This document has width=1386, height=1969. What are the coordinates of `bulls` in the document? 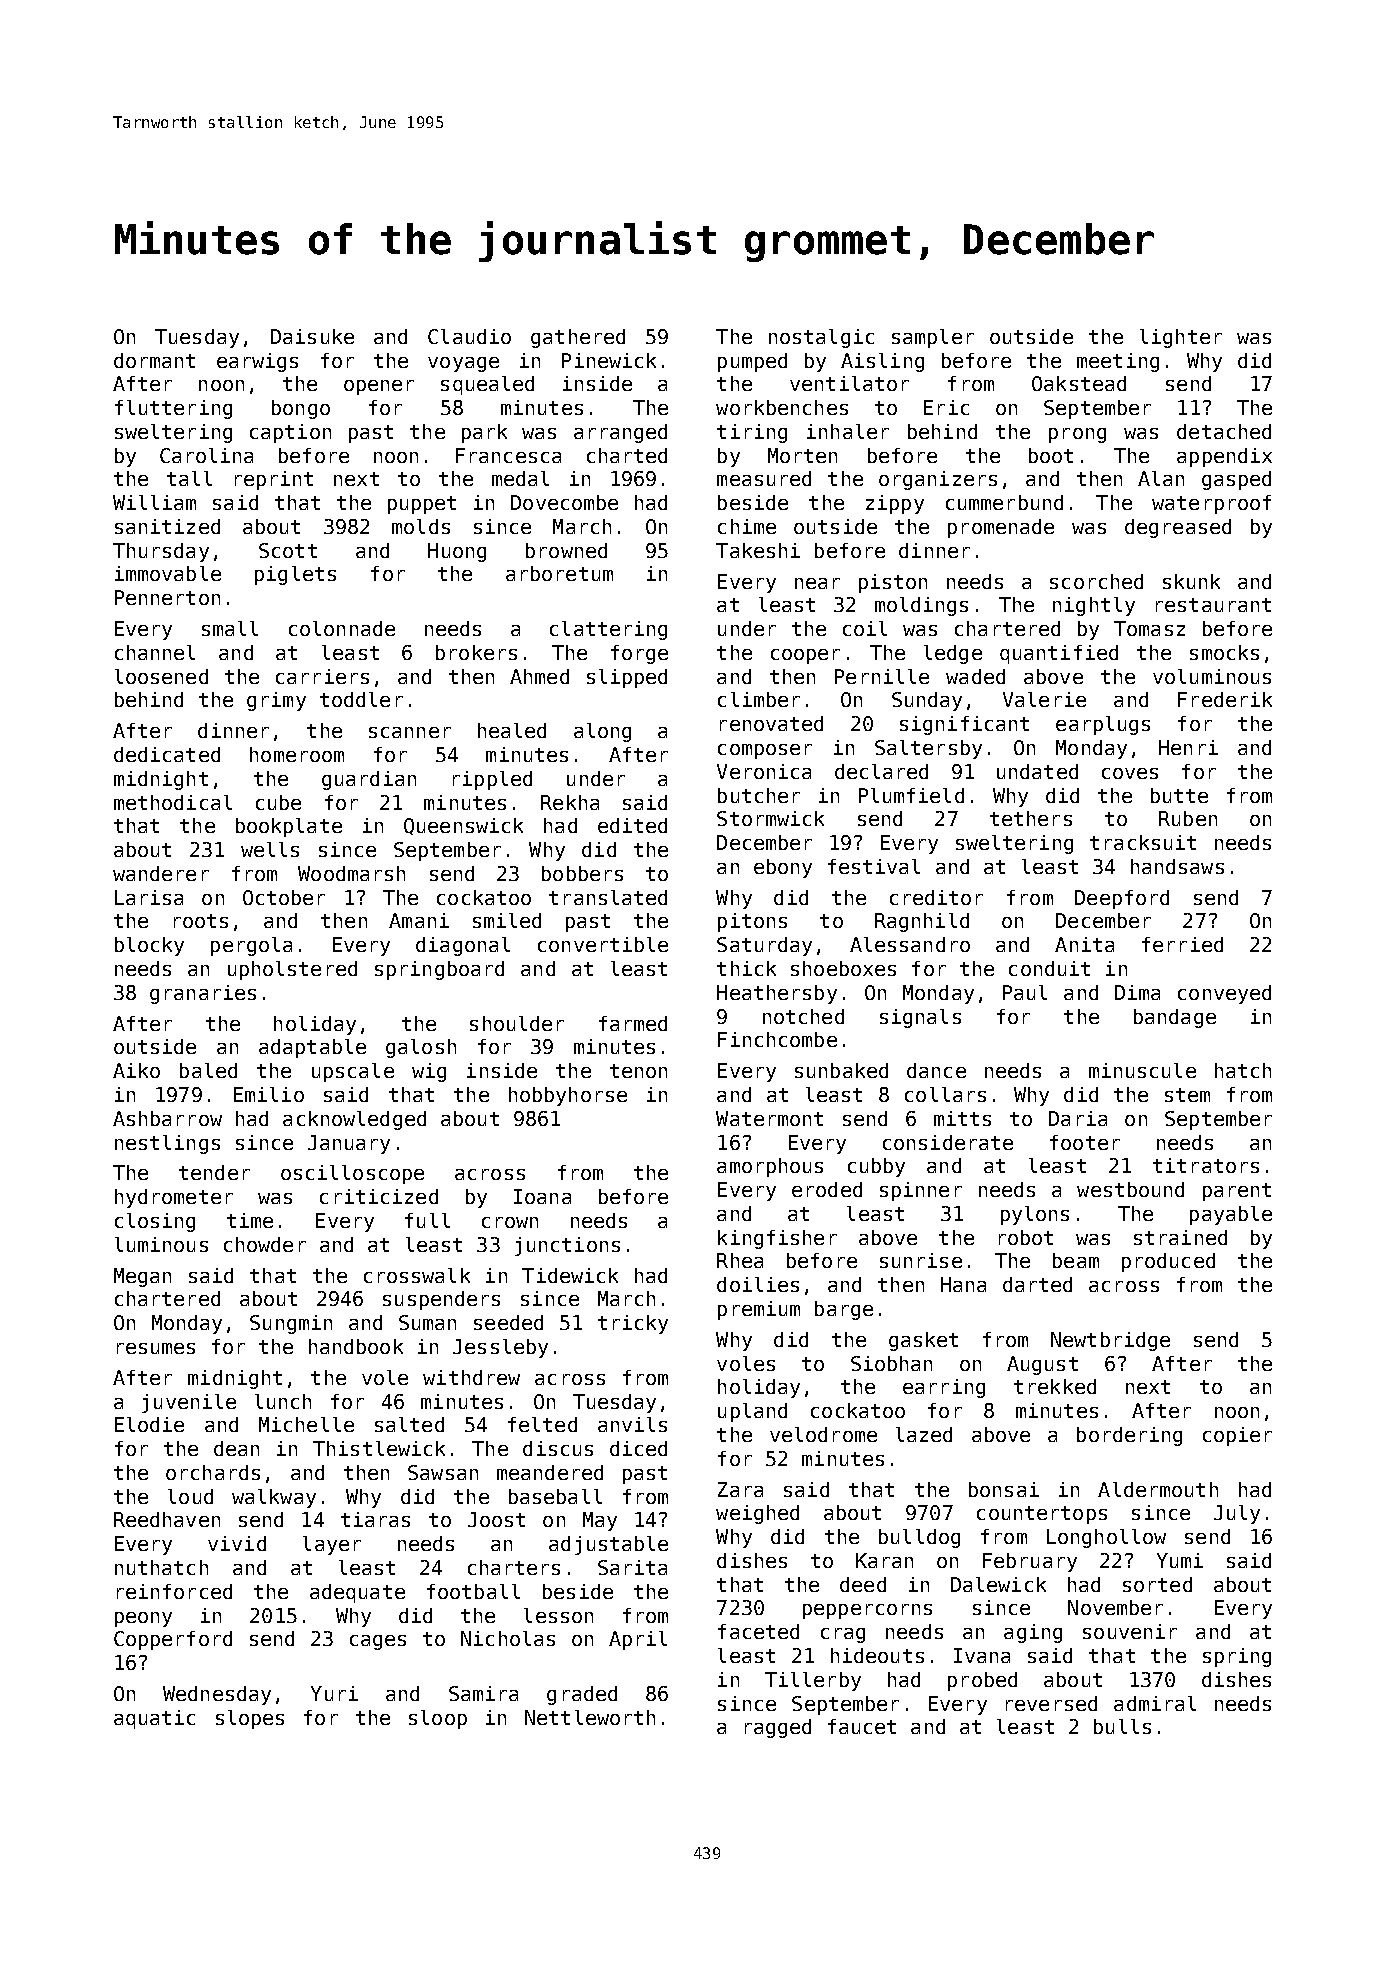 It's located at (1122, 1726).
